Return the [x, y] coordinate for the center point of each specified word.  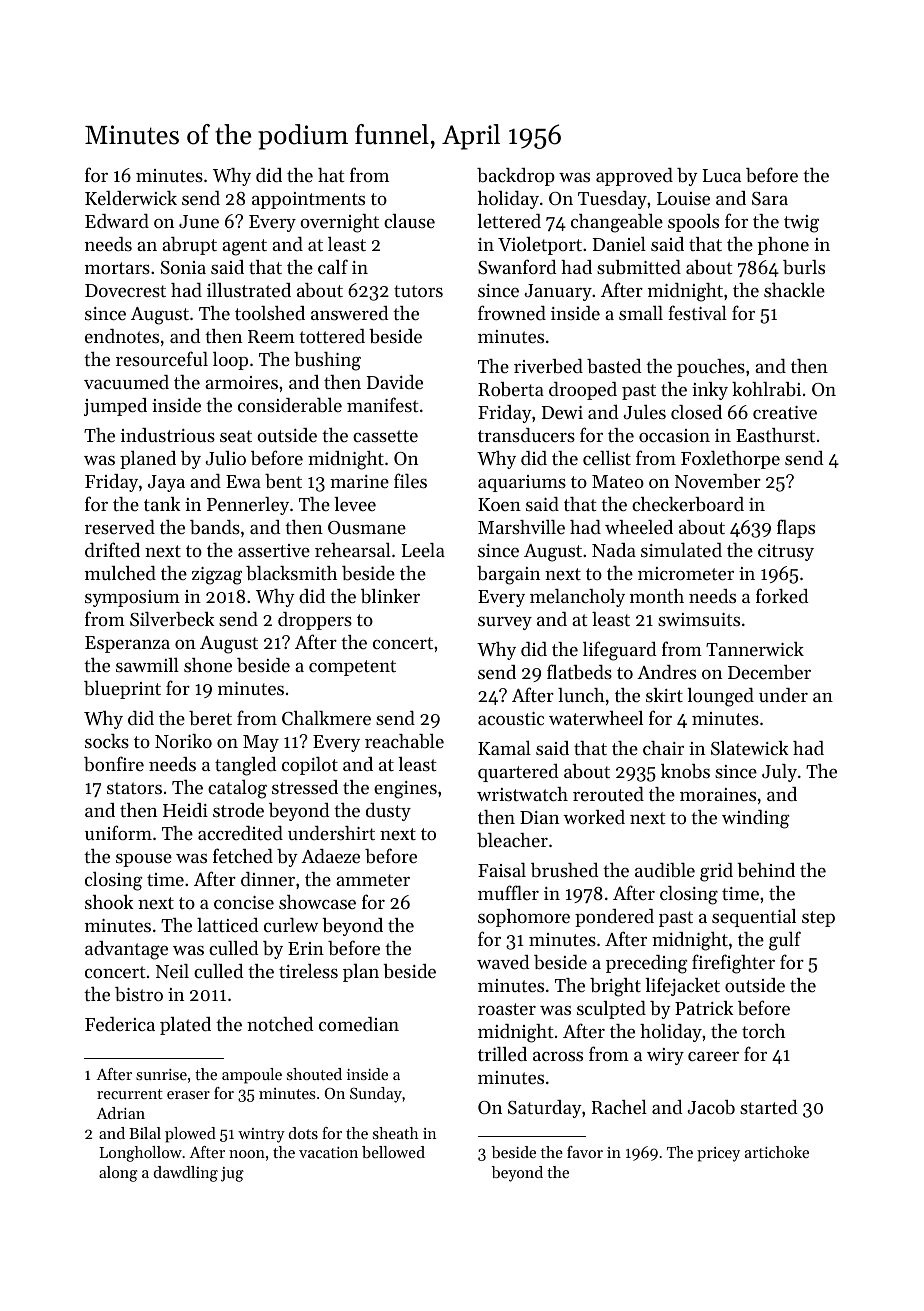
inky [710, 391]
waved [503, 962]
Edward [117, 221]
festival [697, 312]
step [818, 919]
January [558, 292]
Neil [172, 971]
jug [232, 1174]
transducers [526, 435]
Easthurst [775, 435]
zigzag [217, 576]
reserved [120, 527]
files [410, 480]
